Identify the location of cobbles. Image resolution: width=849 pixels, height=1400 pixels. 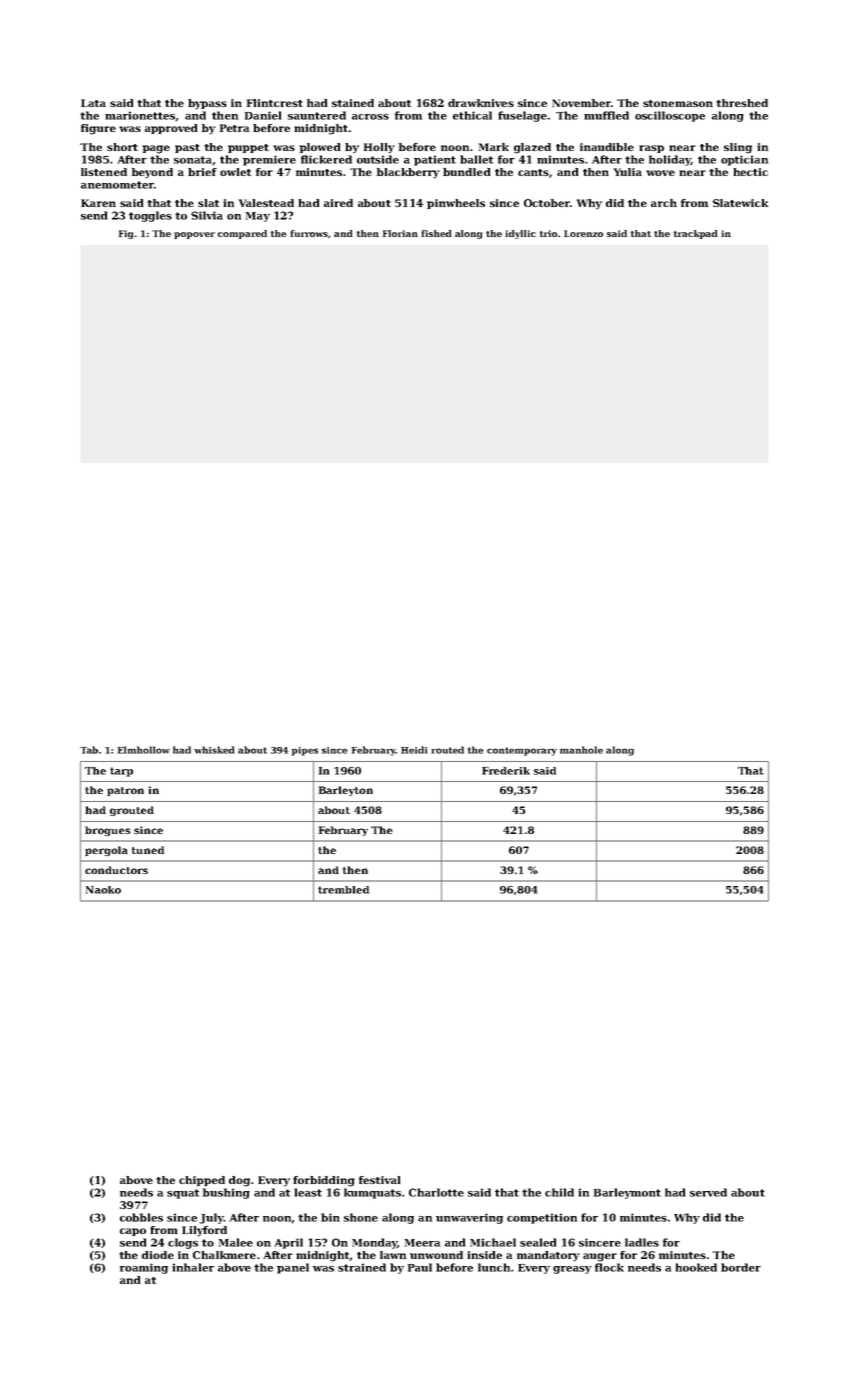
(141, 1217).
